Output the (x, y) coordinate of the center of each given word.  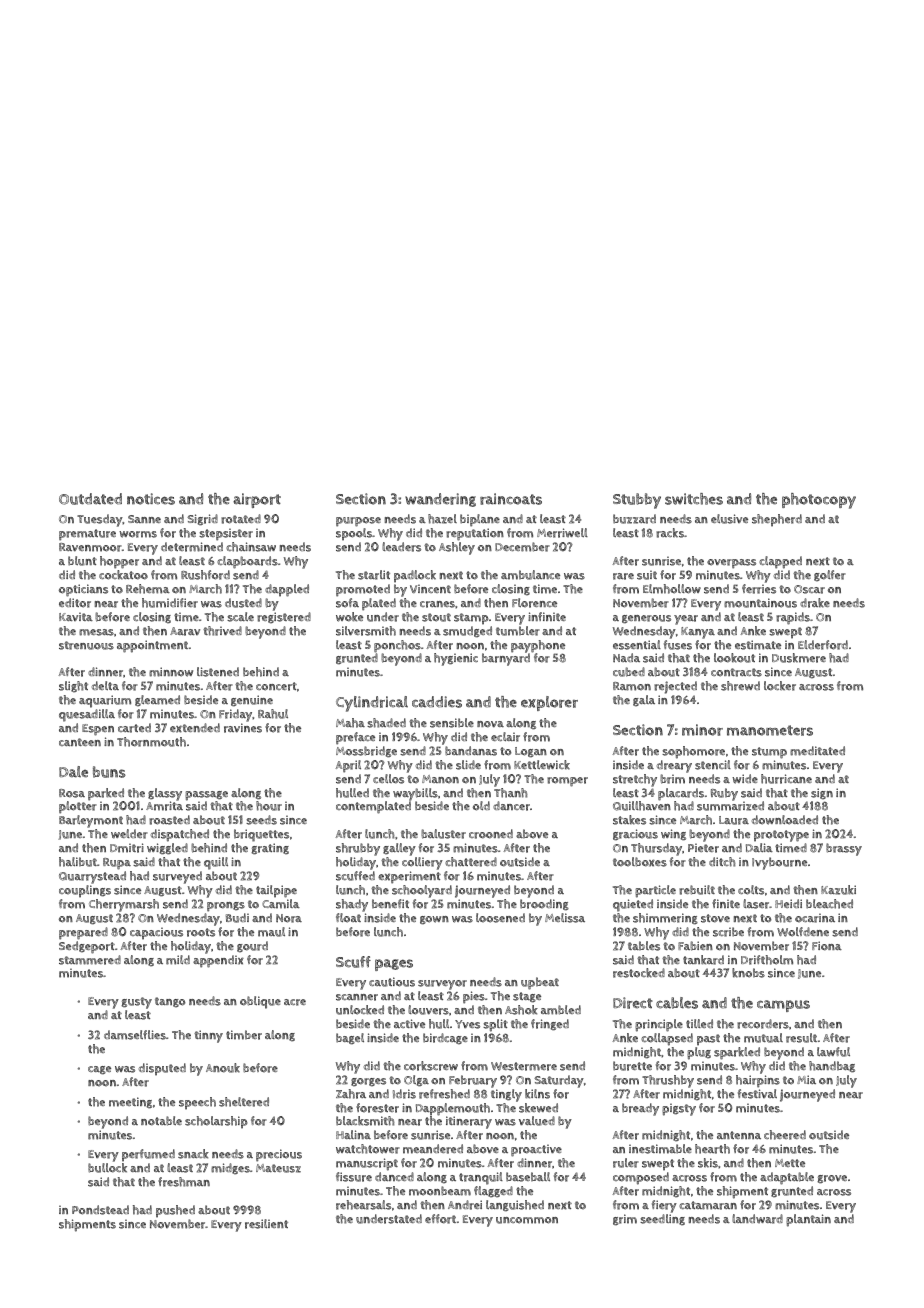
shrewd (740, 686)
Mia (806, 1079)
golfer (830, 576)
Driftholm (767, 960)
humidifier (170, 603)
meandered (433, 1149)
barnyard (506, 660)
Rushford (205, 575)
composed (641, 1178)
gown (434, 920)
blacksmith (365, 1121)
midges (230, 1169)
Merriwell (562, 533)
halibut (78, 862)
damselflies (135, 1035)
